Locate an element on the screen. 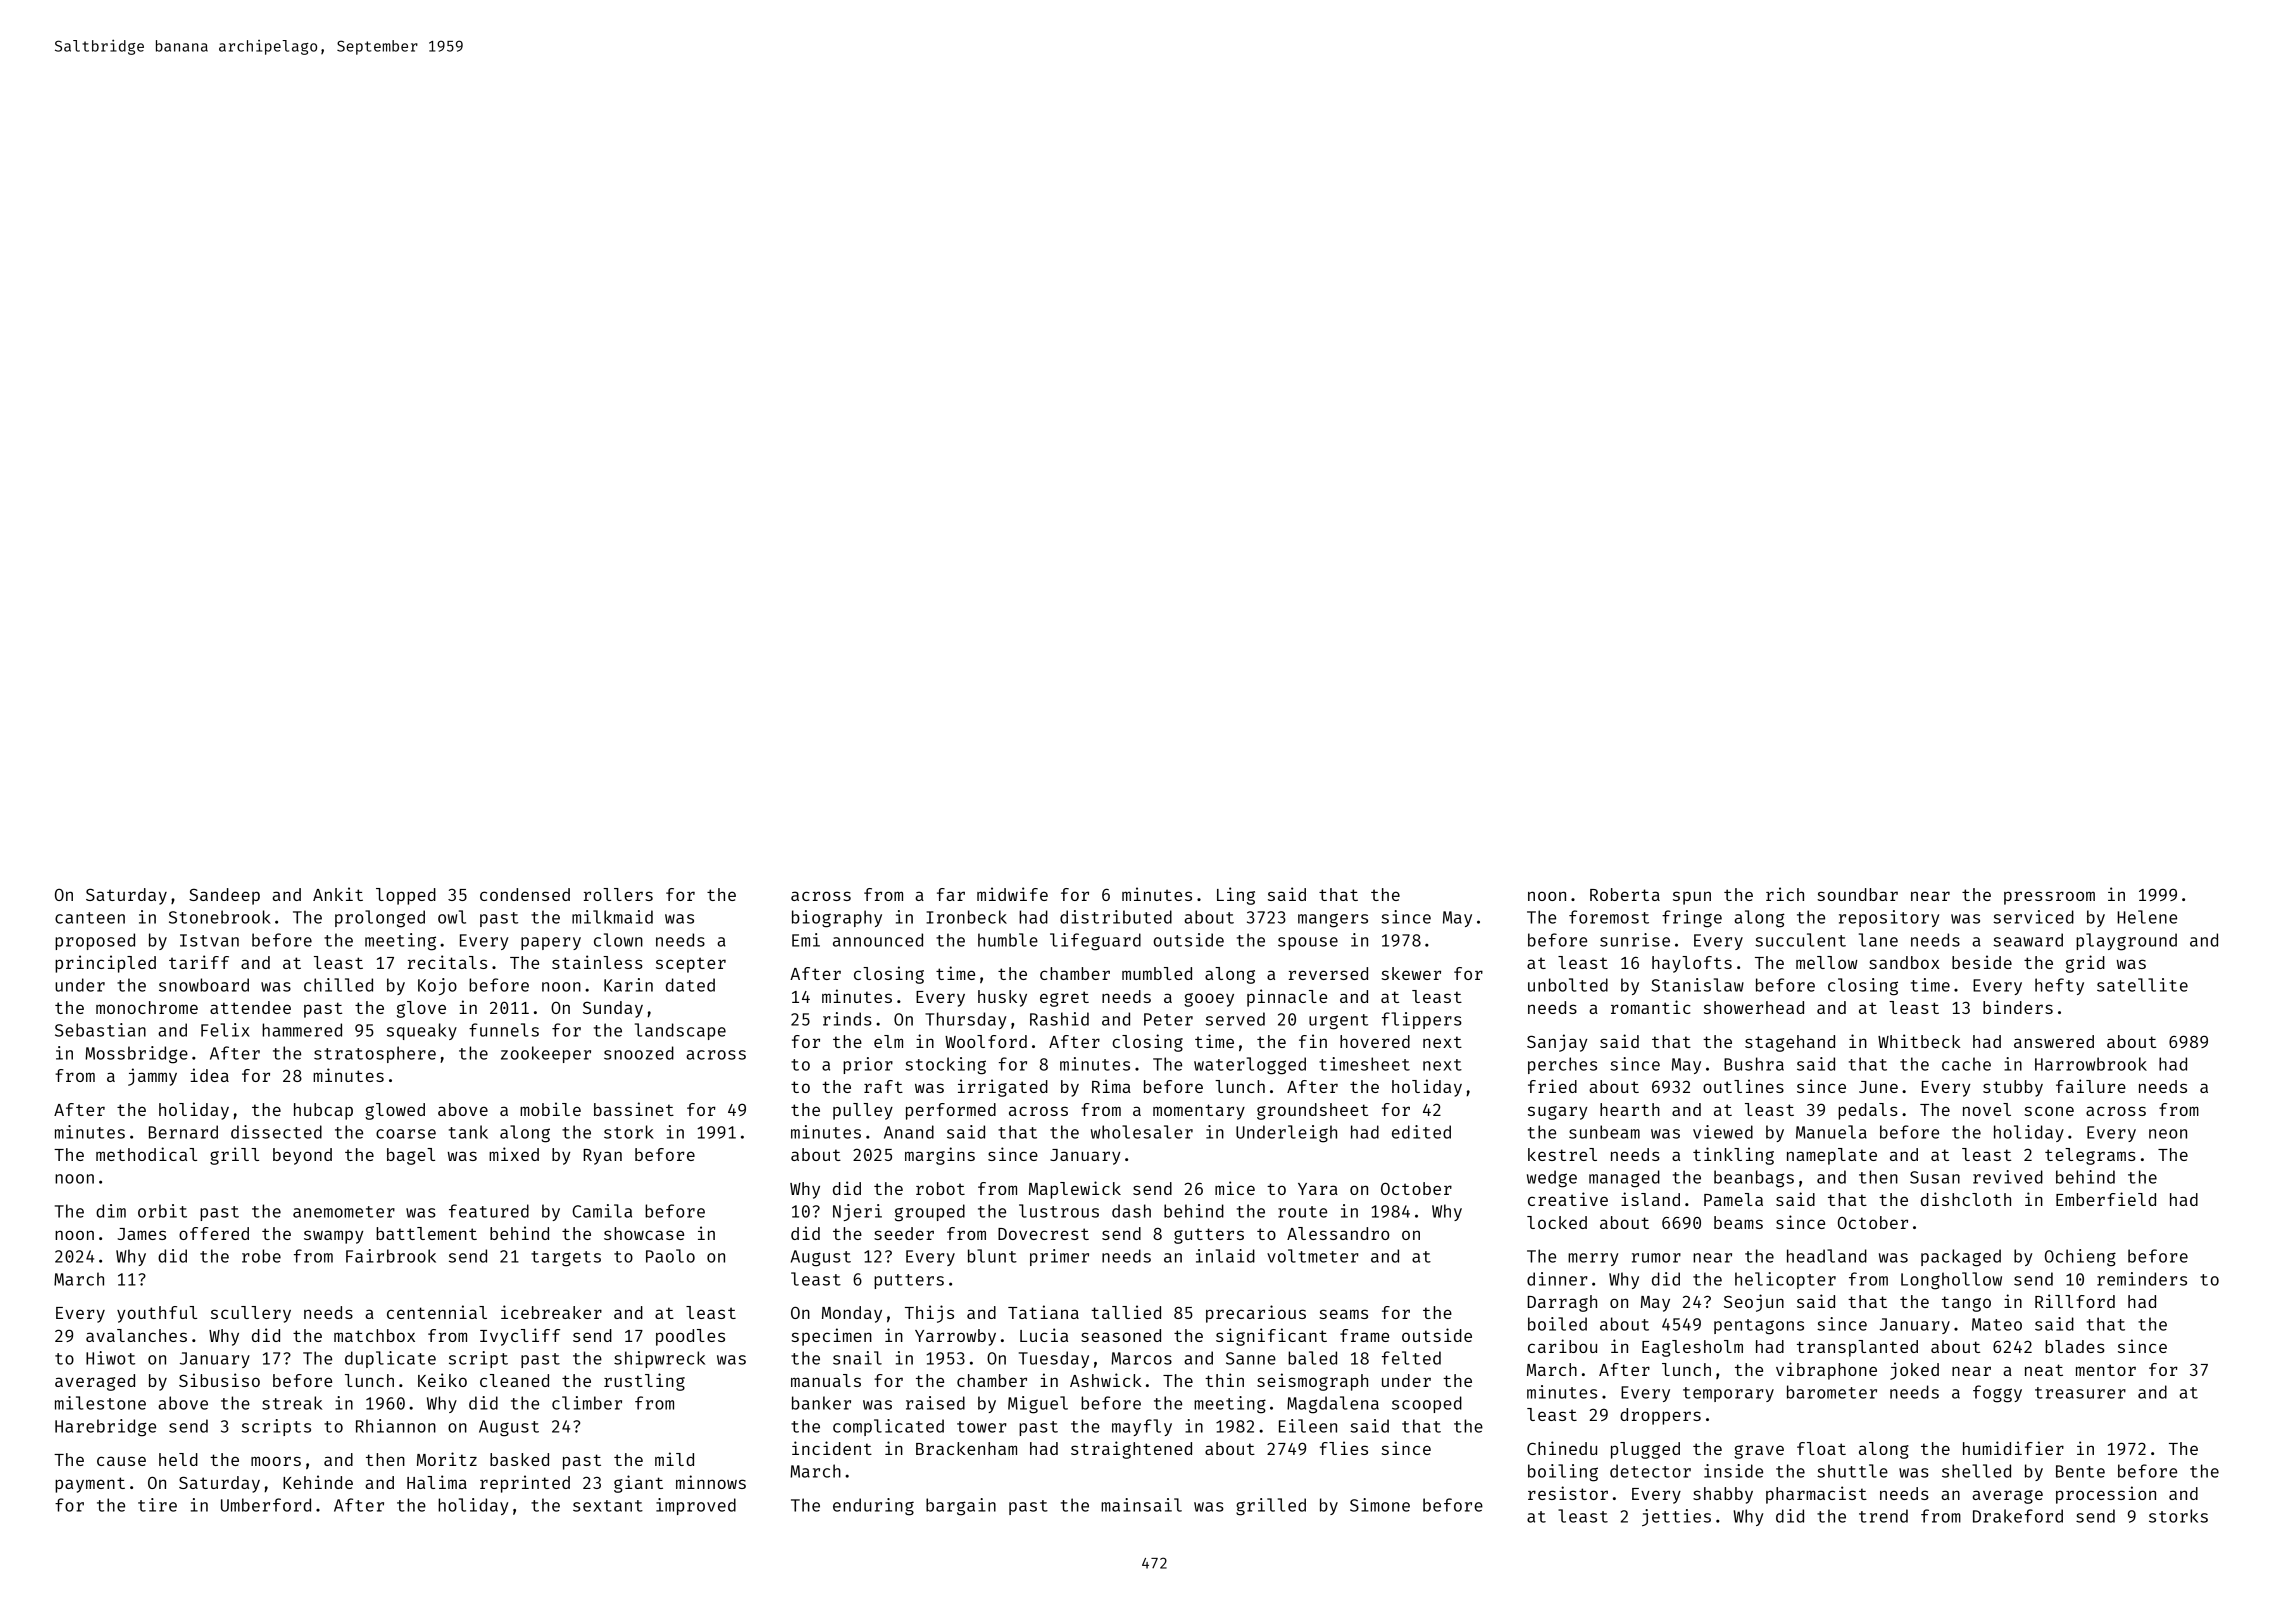 The height and width of the screenshot is (1614, 2282). novel is located at coordinates (1987, 1109).
